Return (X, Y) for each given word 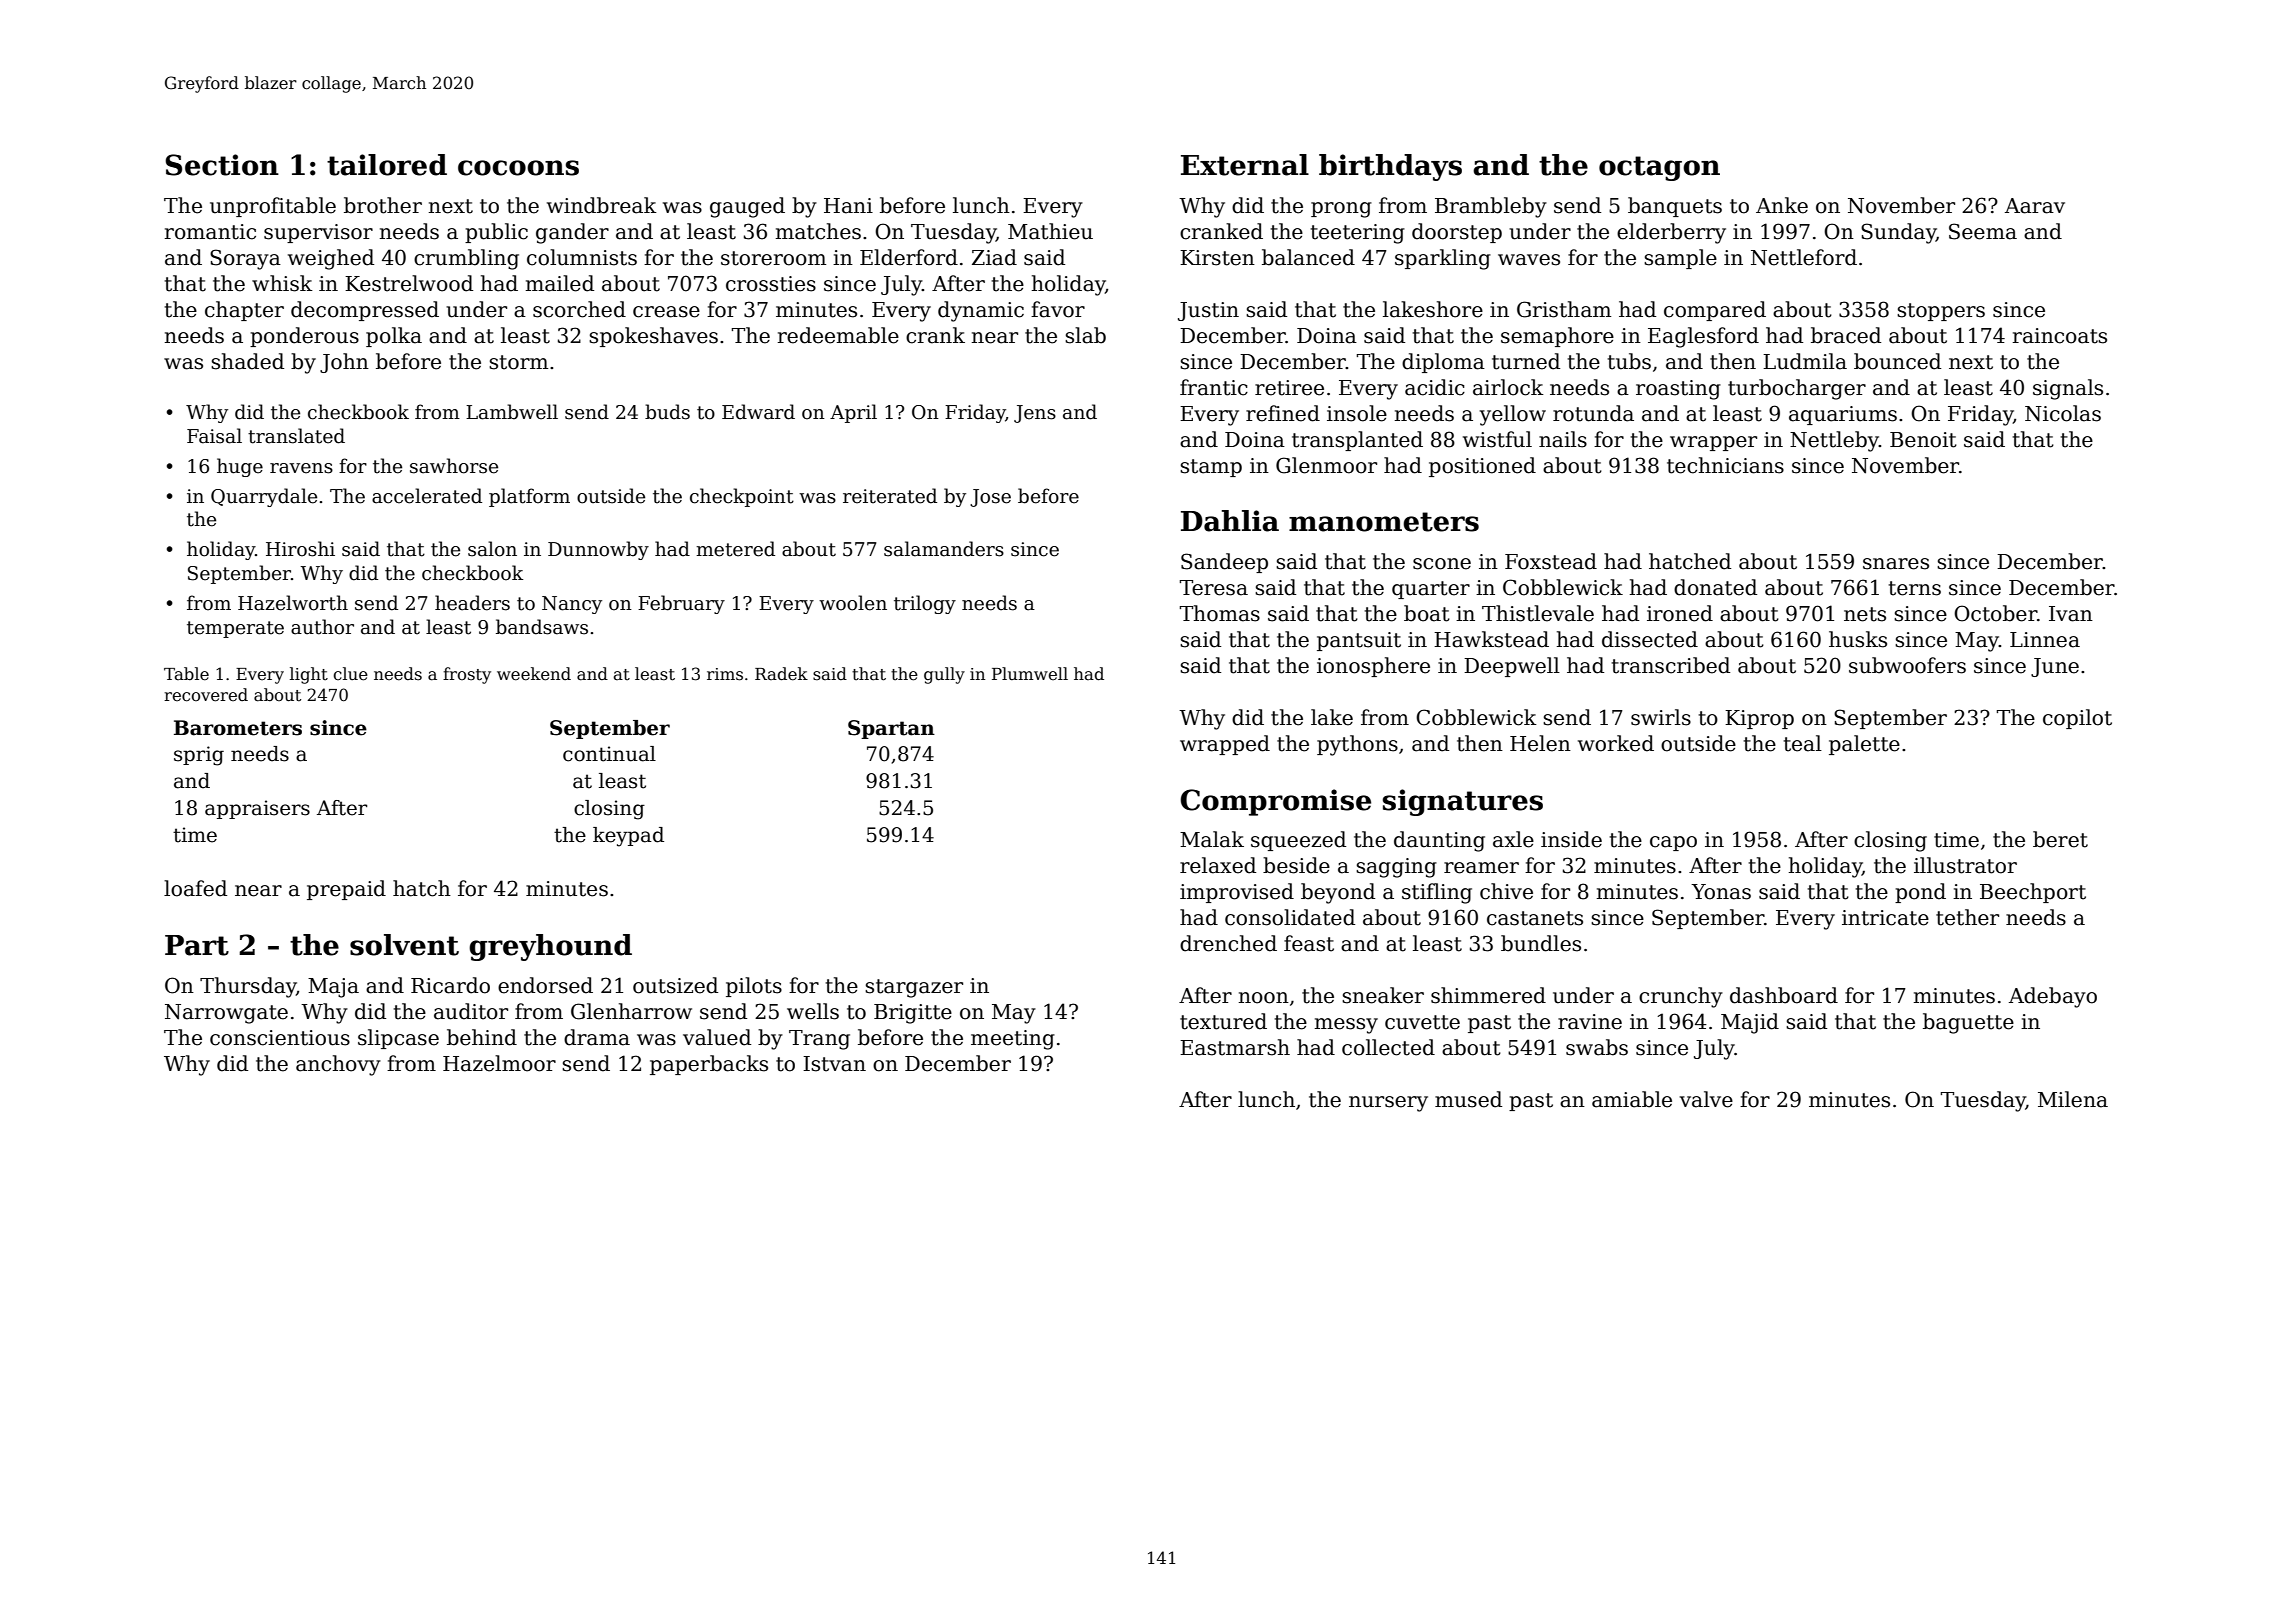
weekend (534, 674)
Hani (848, 206)
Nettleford (1804, 257)
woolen (853, 603)
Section (222, 165)
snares (1896, 564)
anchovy (338, 1065)
